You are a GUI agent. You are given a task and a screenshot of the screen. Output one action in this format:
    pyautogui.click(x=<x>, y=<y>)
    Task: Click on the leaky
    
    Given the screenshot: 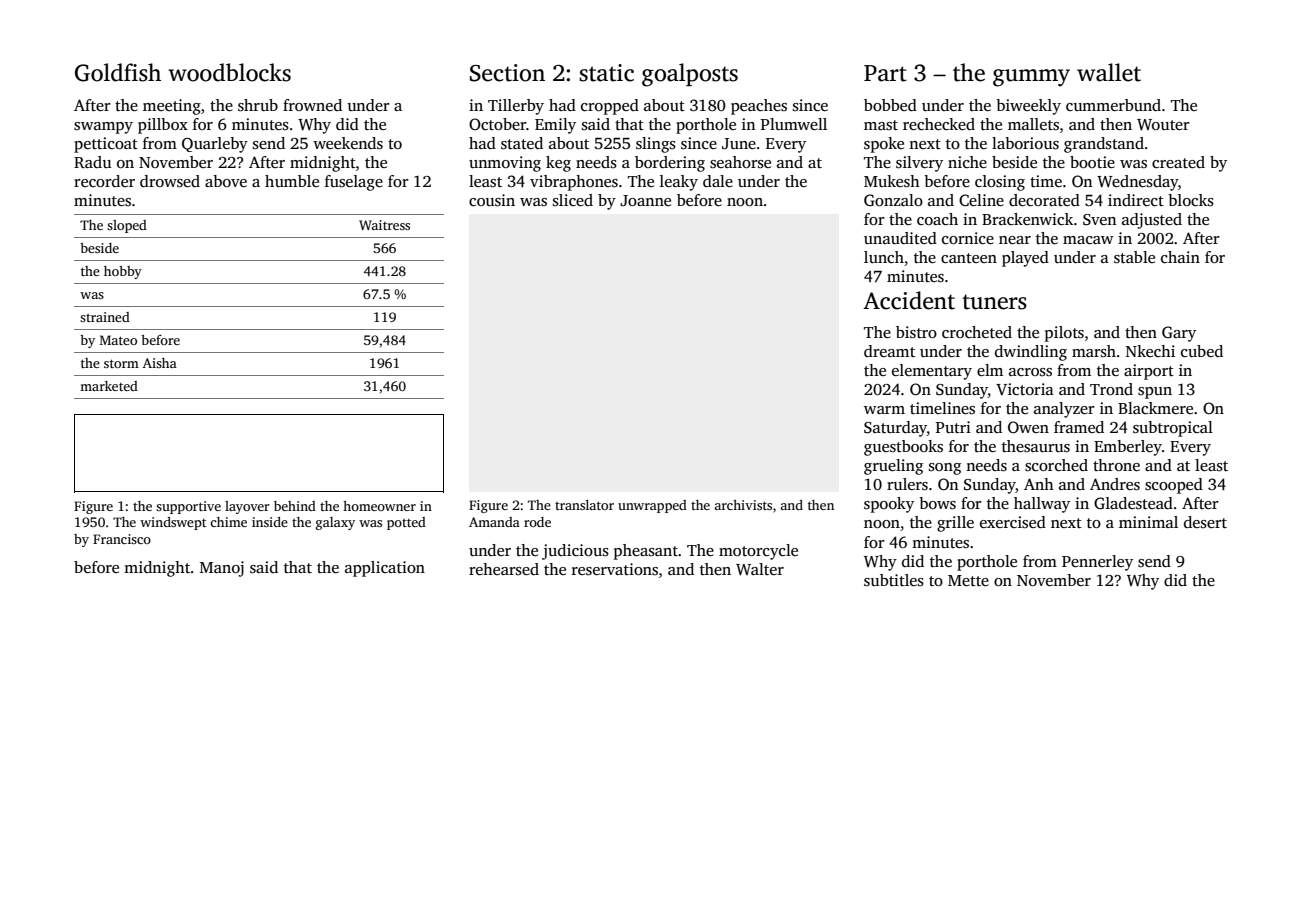 What is the action you would take?
    pyautogui.click(x=679, y=183)
